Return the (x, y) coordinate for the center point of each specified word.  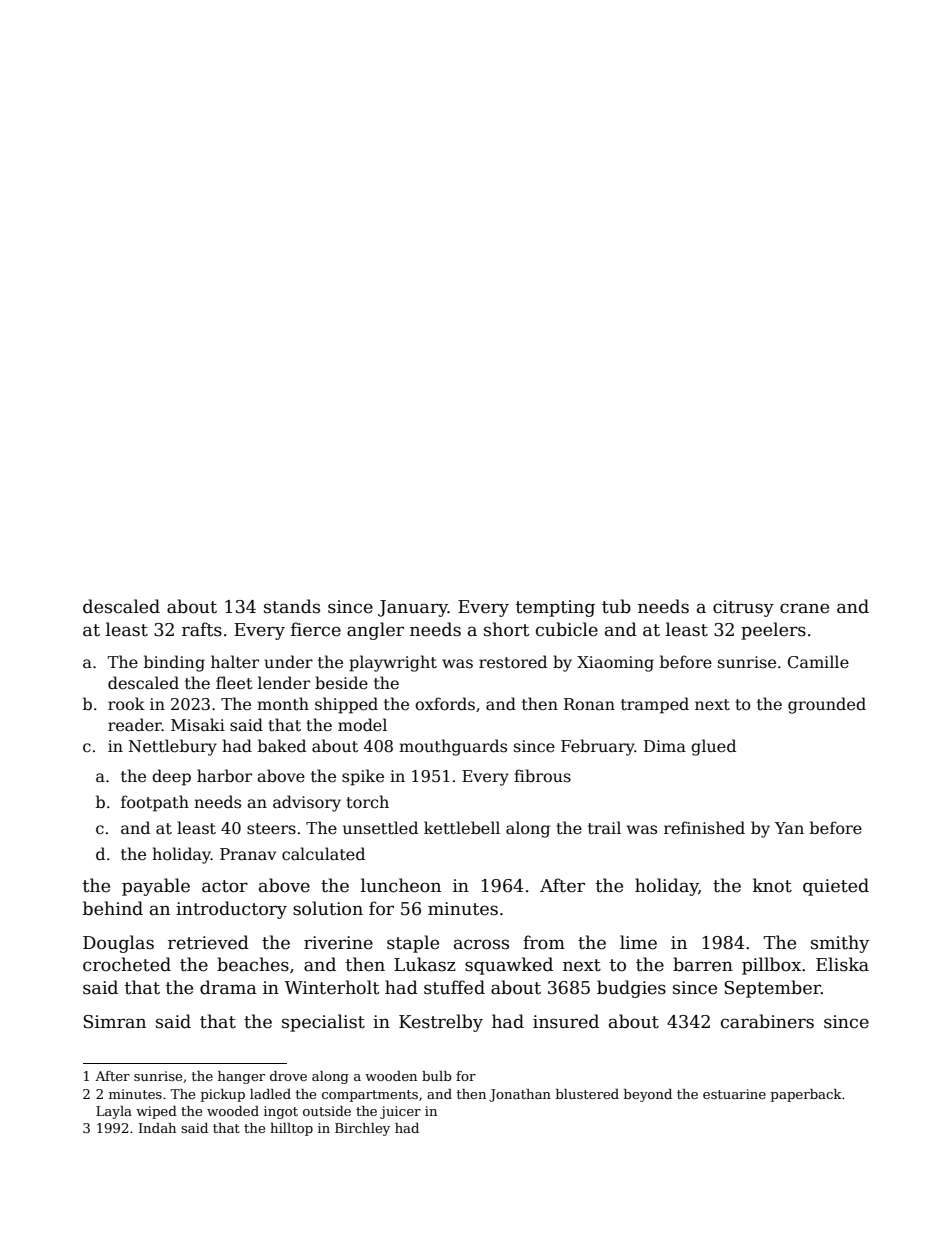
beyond (648, 1095)
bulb (437, 1076)
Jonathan (520, 1095)
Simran (114, 1022)
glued (713, 747)
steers (271, 829)
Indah (157, 1128)
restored (513, 662)
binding (174, 663)
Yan (789, 828)
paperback (806, 1095)
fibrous (542, 775)
